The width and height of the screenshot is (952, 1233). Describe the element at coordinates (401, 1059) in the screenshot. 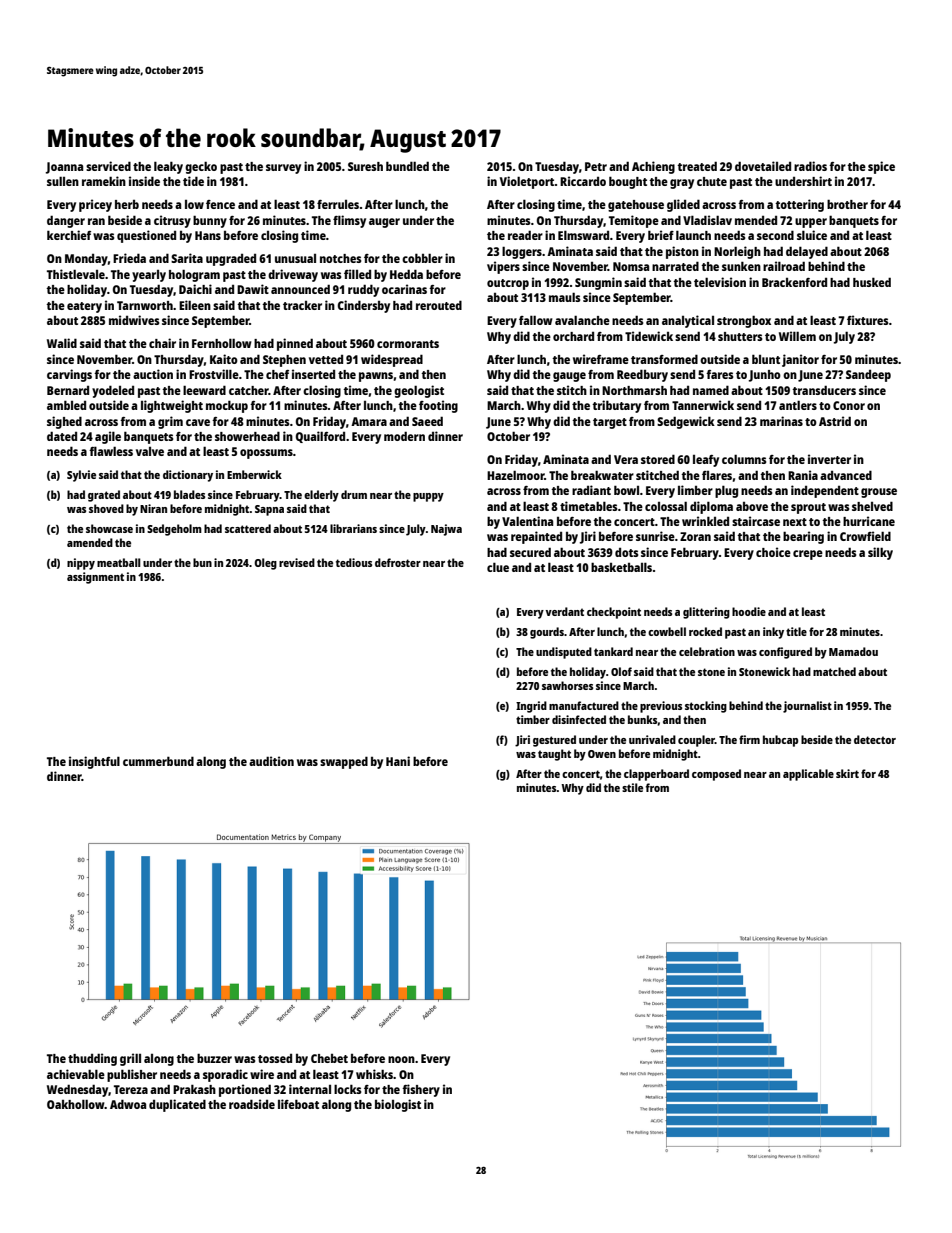

I see `noon` at that location.
